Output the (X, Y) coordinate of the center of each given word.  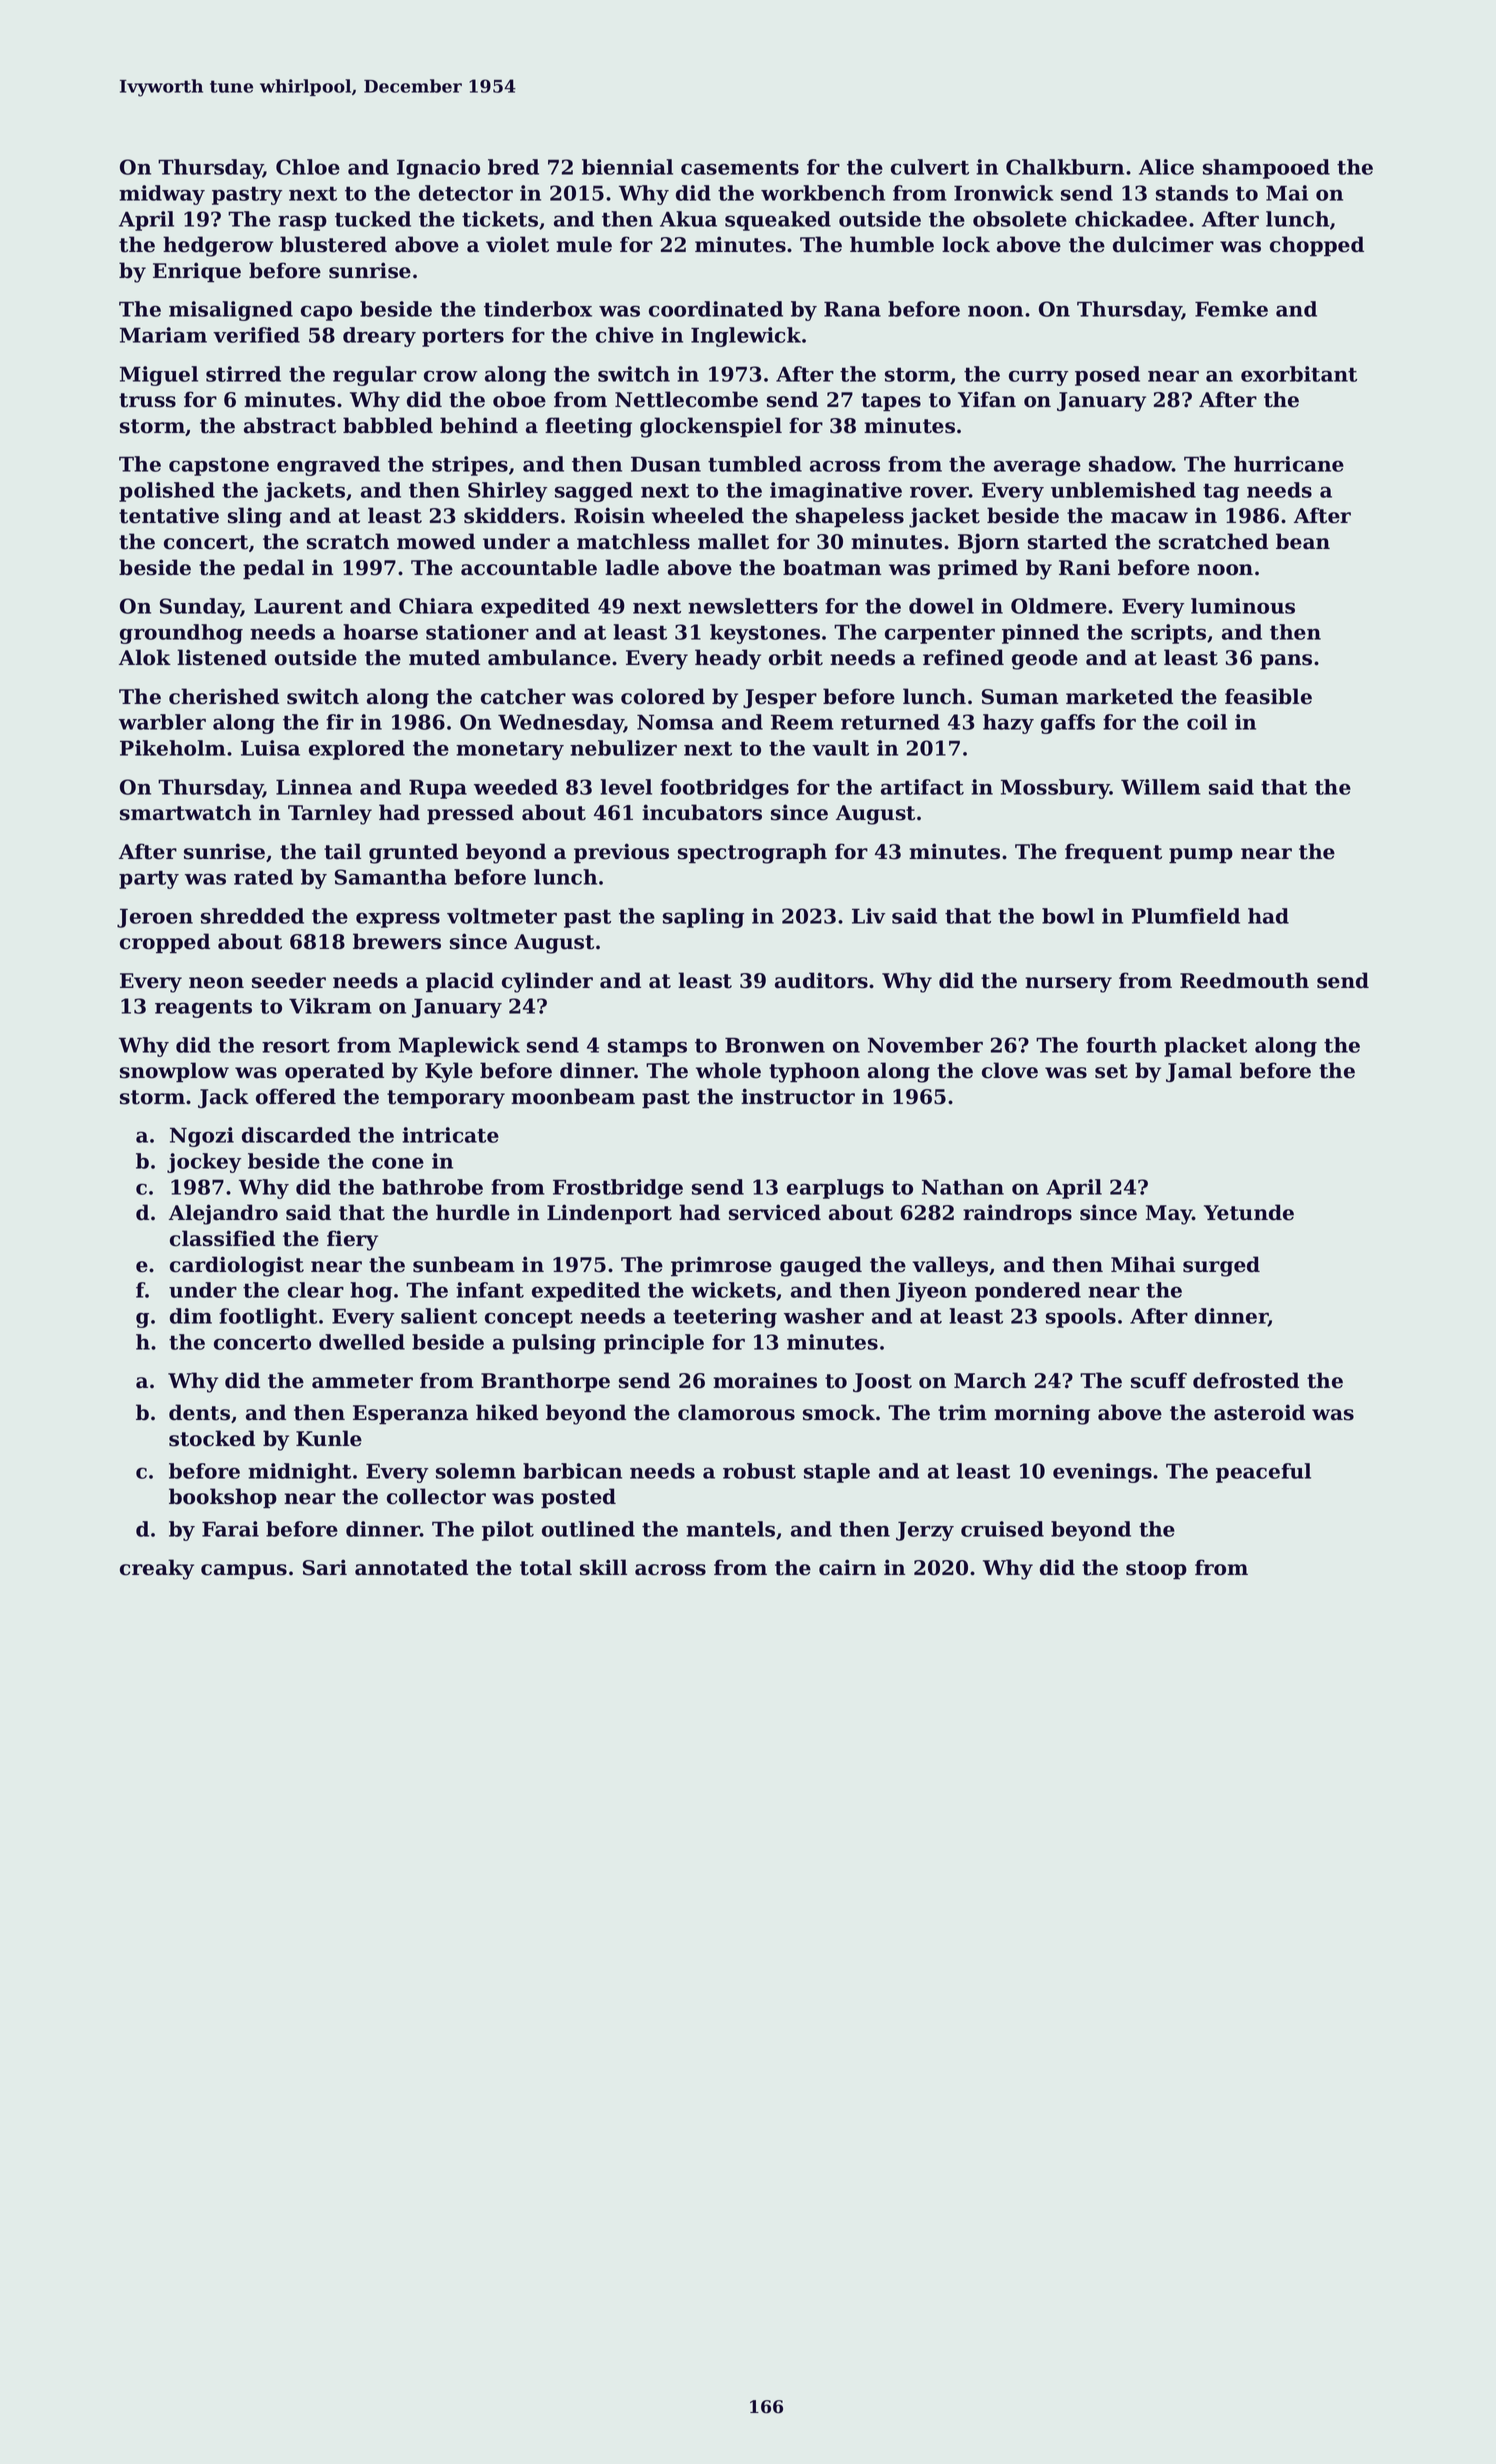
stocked (212, 1438)
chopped (1317, 246)
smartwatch (185, 812)
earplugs (835, 1189)
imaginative (836, 492)
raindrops (1017, 1214)
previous (621, 853)
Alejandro (223, 1214)
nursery (1068, 985)
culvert (930, 167)
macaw (1149, 518)
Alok (145, 657)
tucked (373, 219)
